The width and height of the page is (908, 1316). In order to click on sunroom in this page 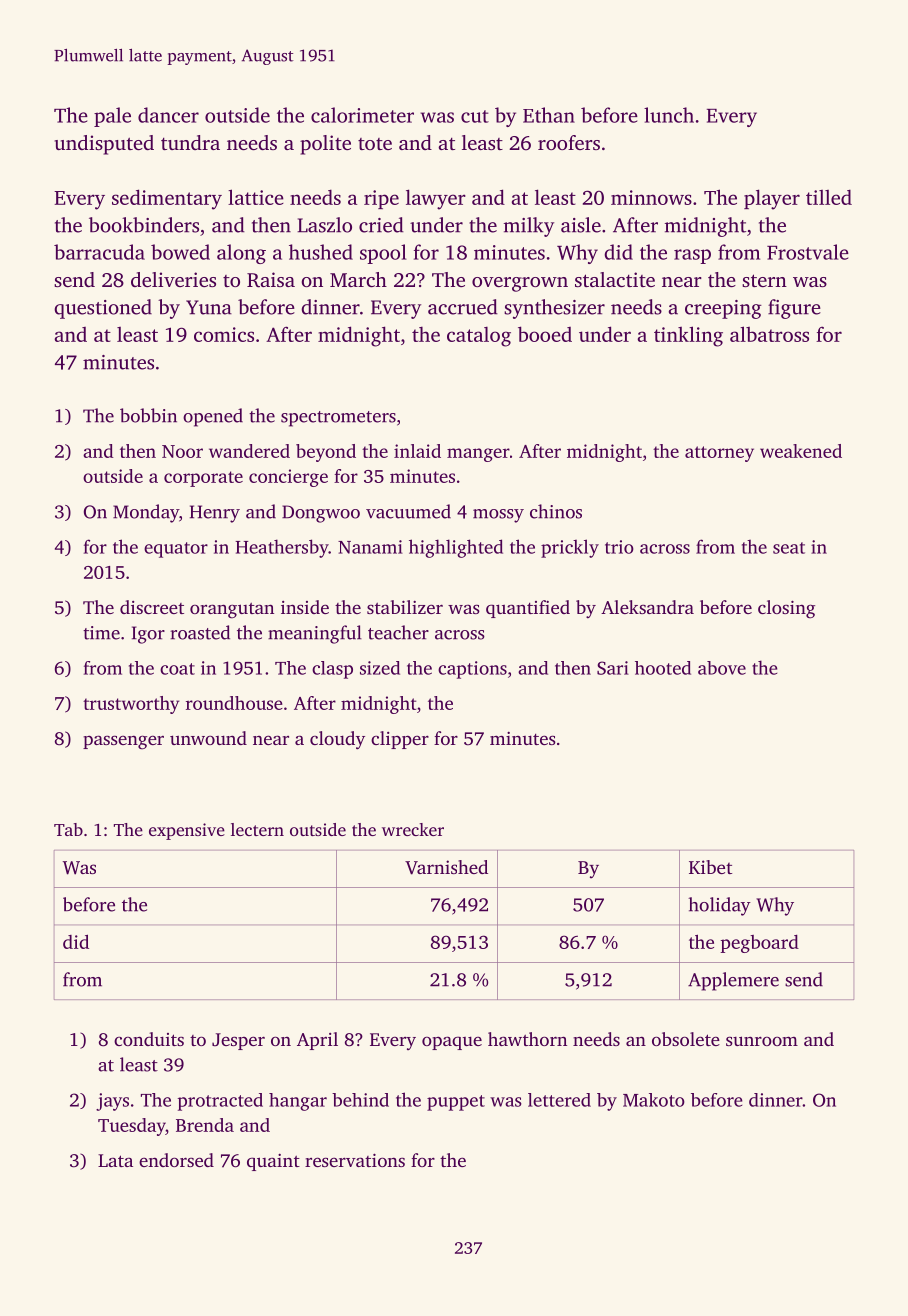, I will do `click(762, 1041)`.
